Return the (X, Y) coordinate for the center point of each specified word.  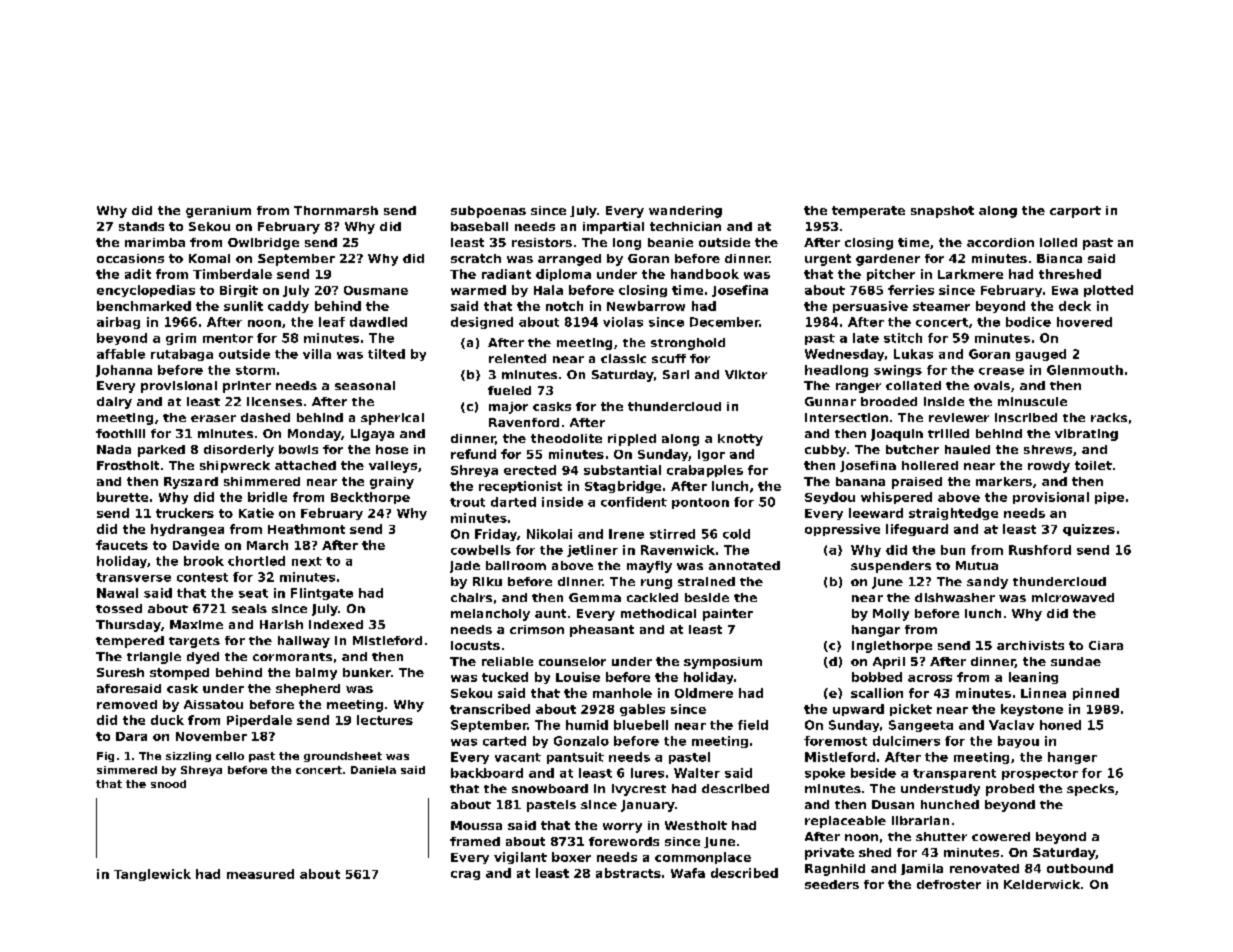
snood (168, 784)
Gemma (595, 597)
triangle (154, 658)
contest (202, 577)
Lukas (913, 354)
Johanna (124, 371)
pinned (1096, 694)
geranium (218, 212)
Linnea (1043, 693)
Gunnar (830, 401)
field (753, 725)
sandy (987, 583)
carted (504, 741)
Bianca (1059, 258)
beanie (670, 242)
